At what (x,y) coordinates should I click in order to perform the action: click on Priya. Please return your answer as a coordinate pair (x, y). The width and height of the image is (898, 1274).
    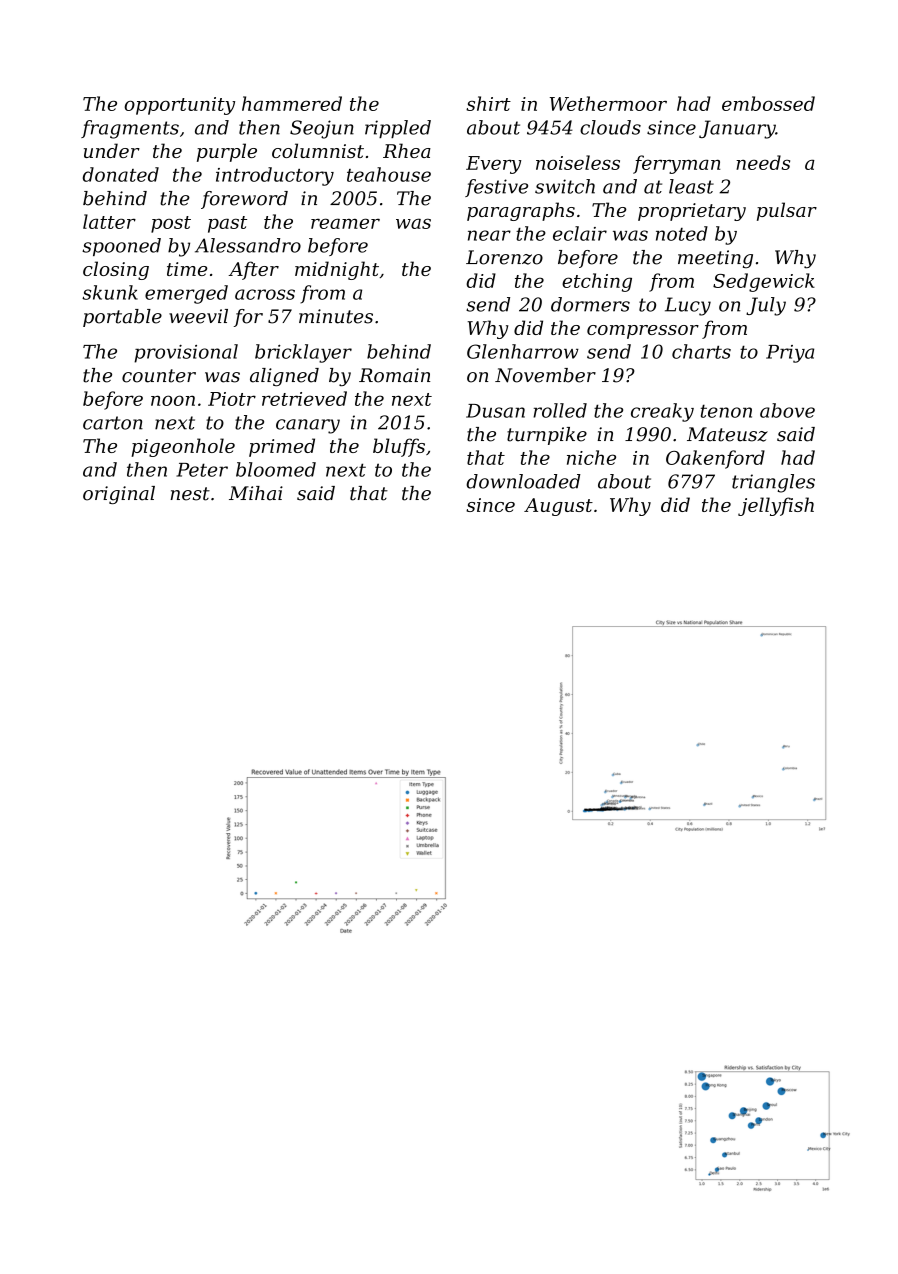
    Looking at the image, I should click on (790, 354).
